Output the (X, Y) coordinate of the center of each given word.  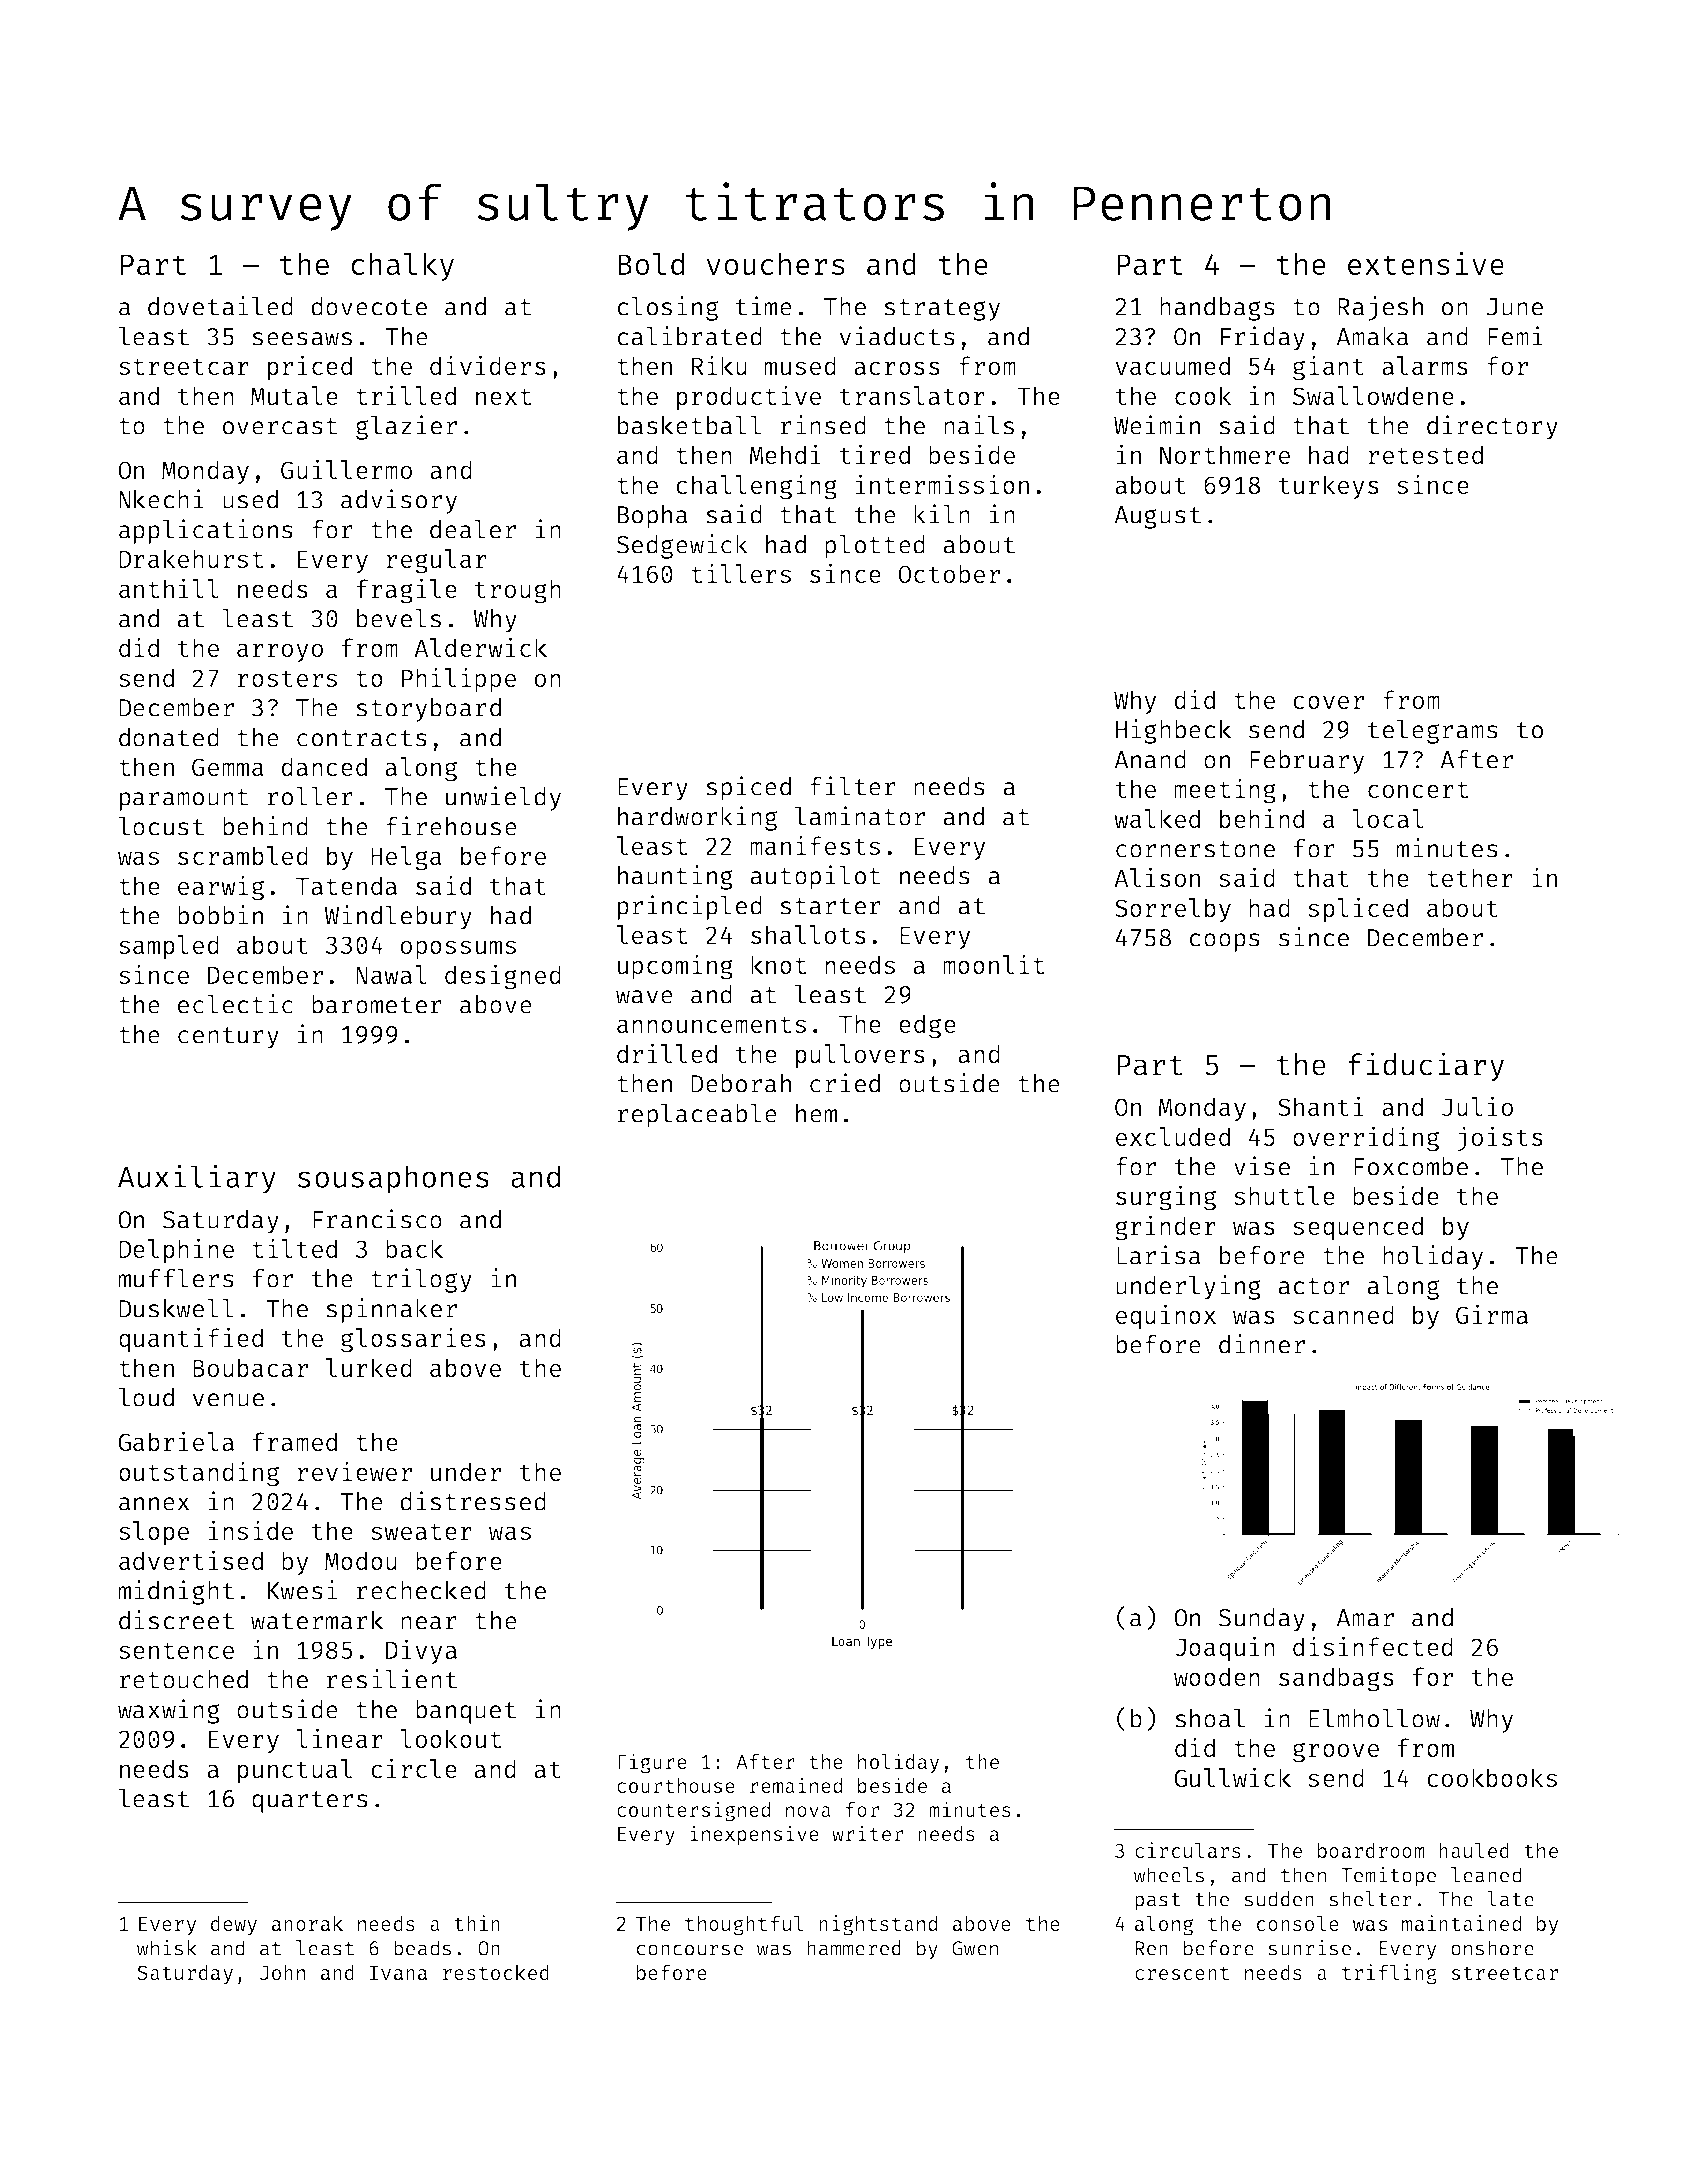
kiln (942, 514)
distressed (473, 1501)
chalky (402, 266)
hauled (1474, 1850)
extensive (1426, 263)
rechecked (421, 1590)
